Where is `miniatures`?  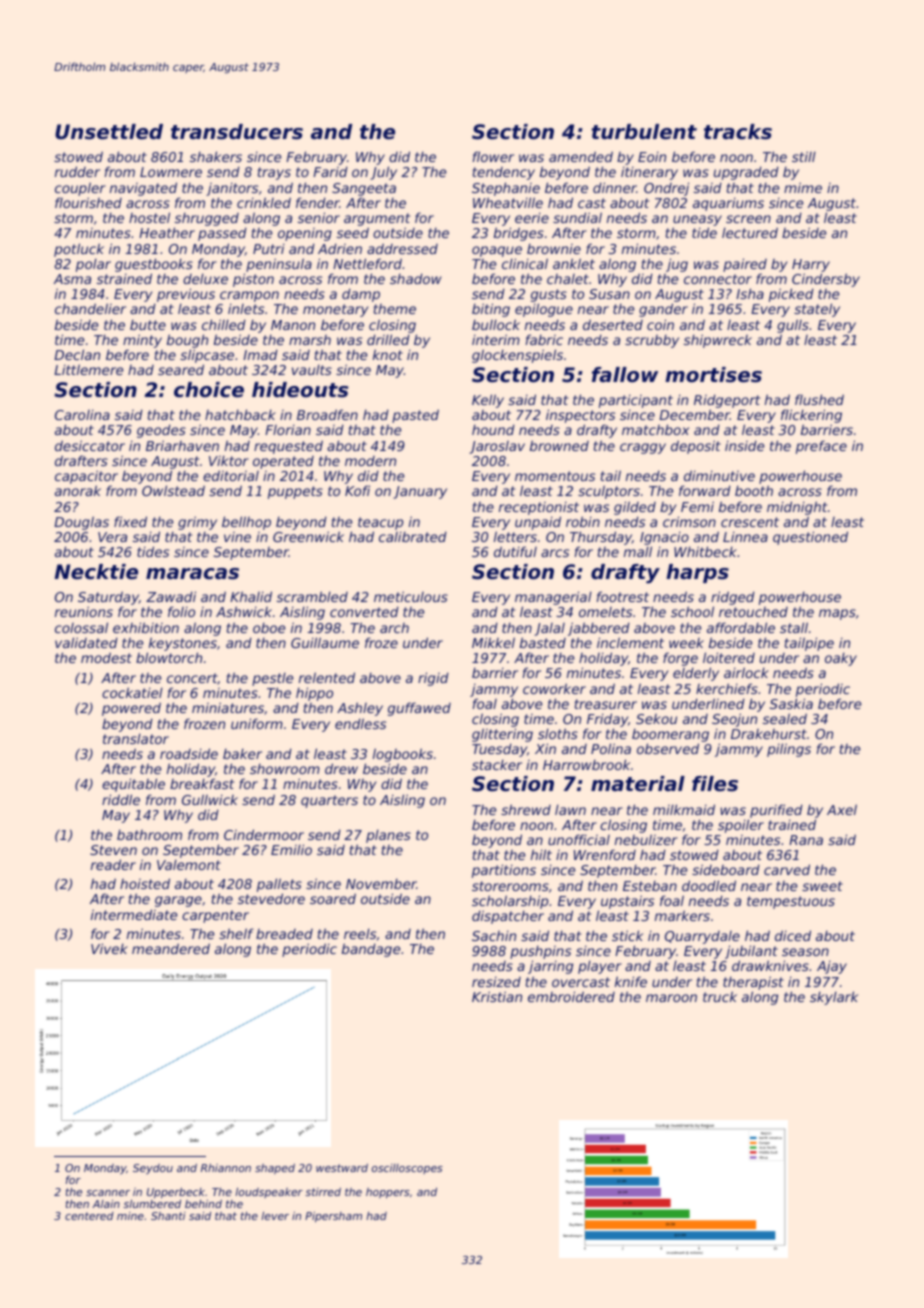 miniatures is located at coordinates (228, 707).
